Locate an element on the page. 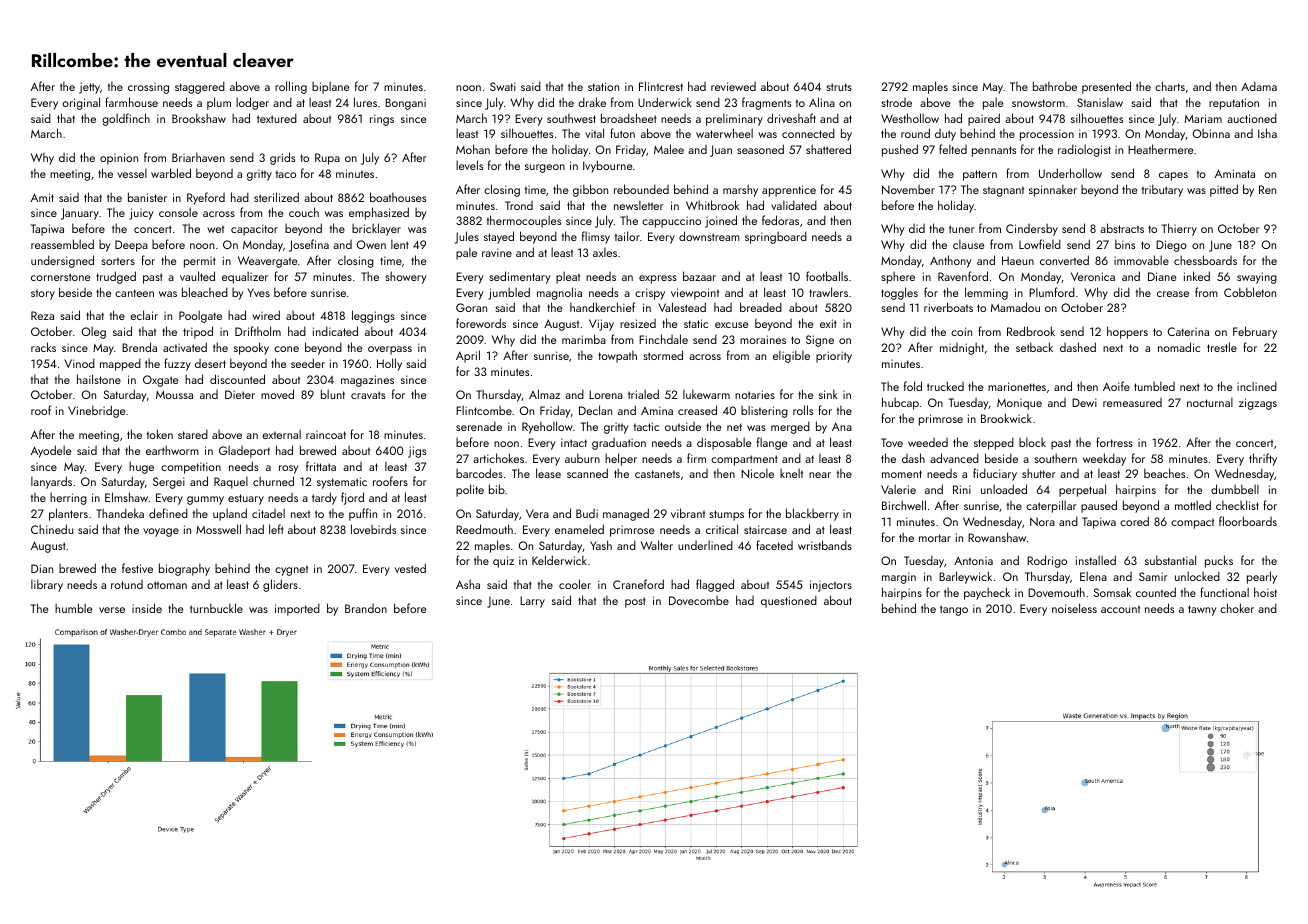 The image size is (1308, 924). snowstorm is located at coordinates (1038, 103).
